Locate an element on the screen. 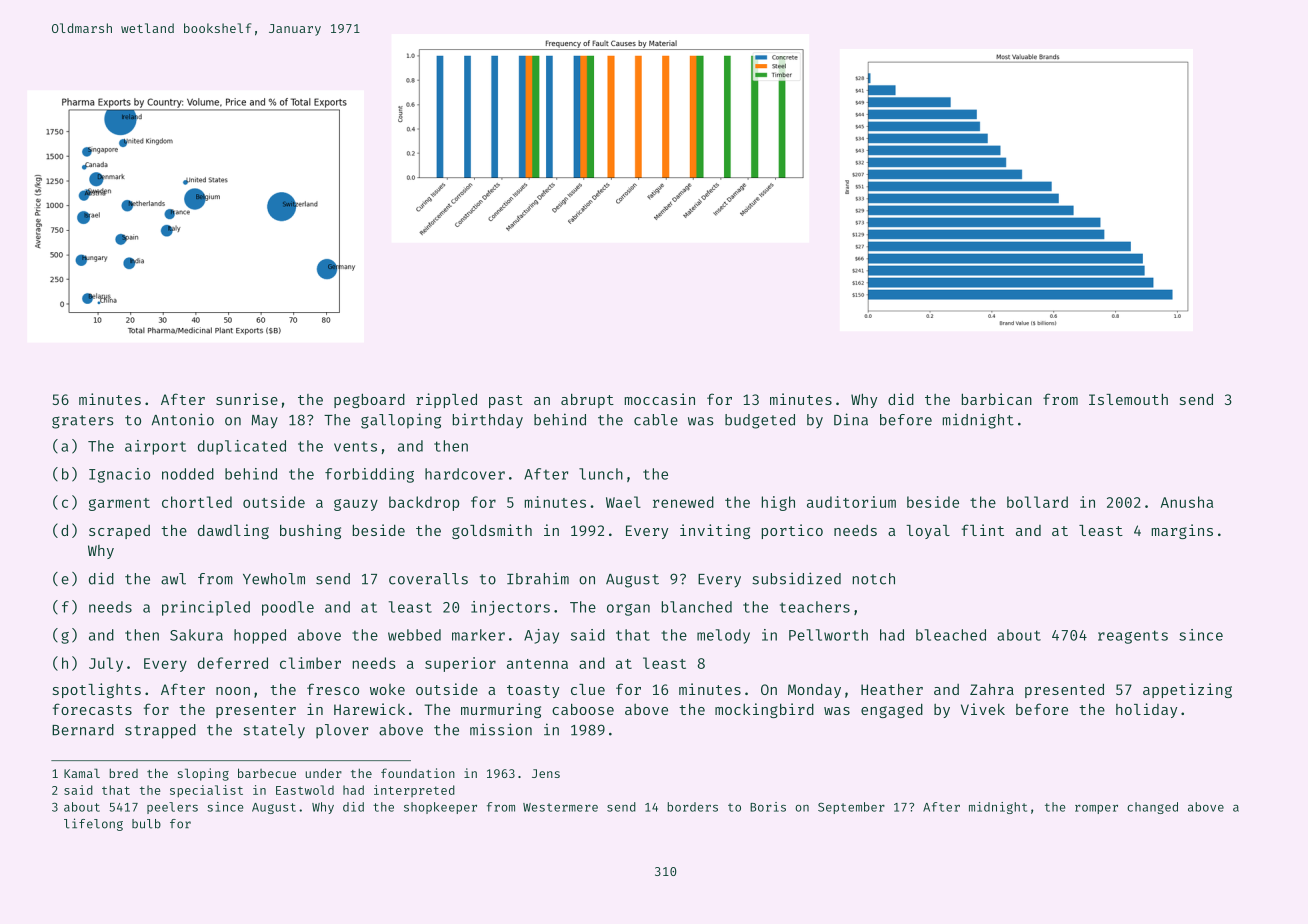 This screenshot has height=924, width=1308. reagents is located at coordinates (1133, 637).
